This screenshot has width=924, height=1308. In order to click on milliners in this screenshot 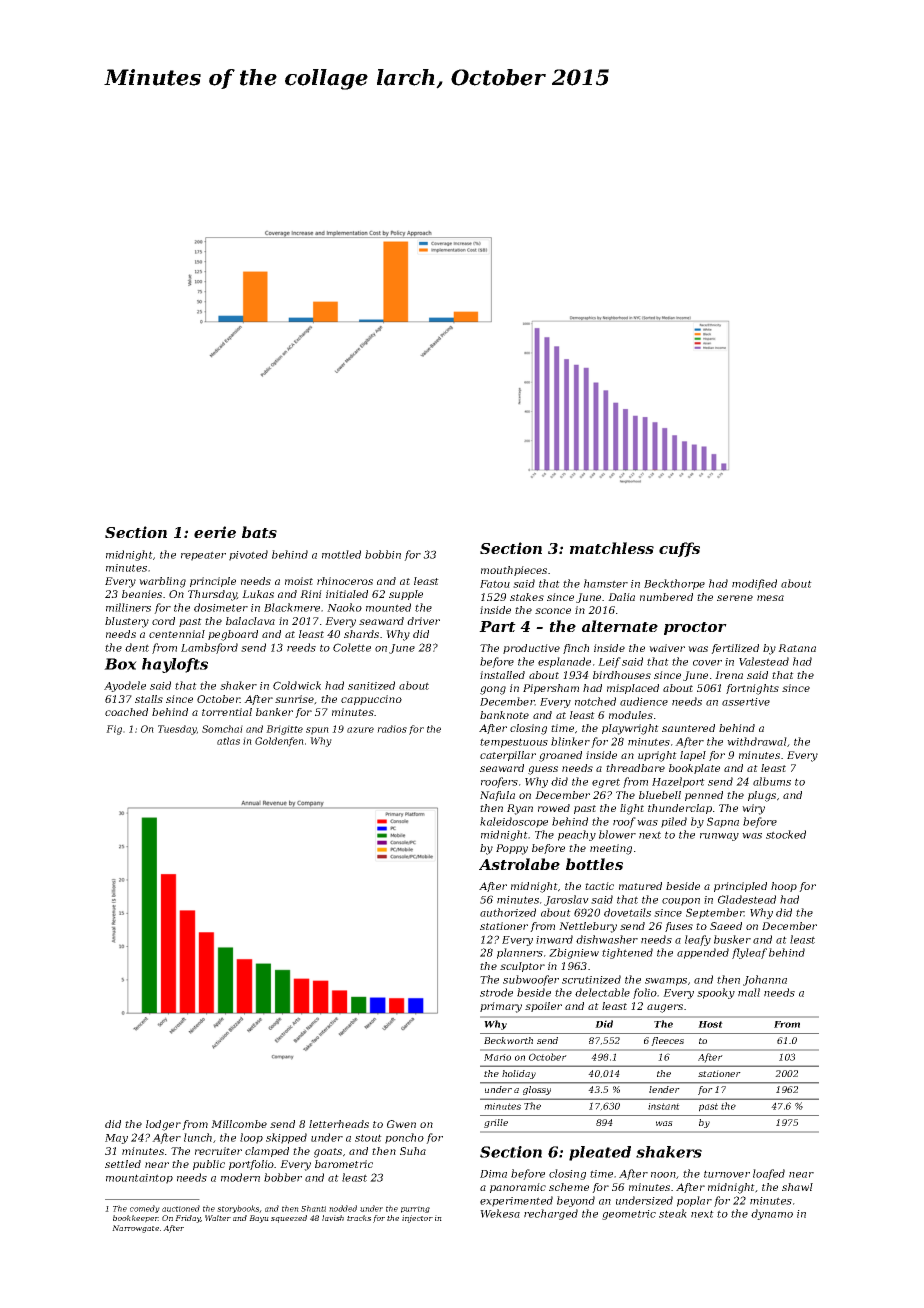, I will do `click(128, 607)`.
